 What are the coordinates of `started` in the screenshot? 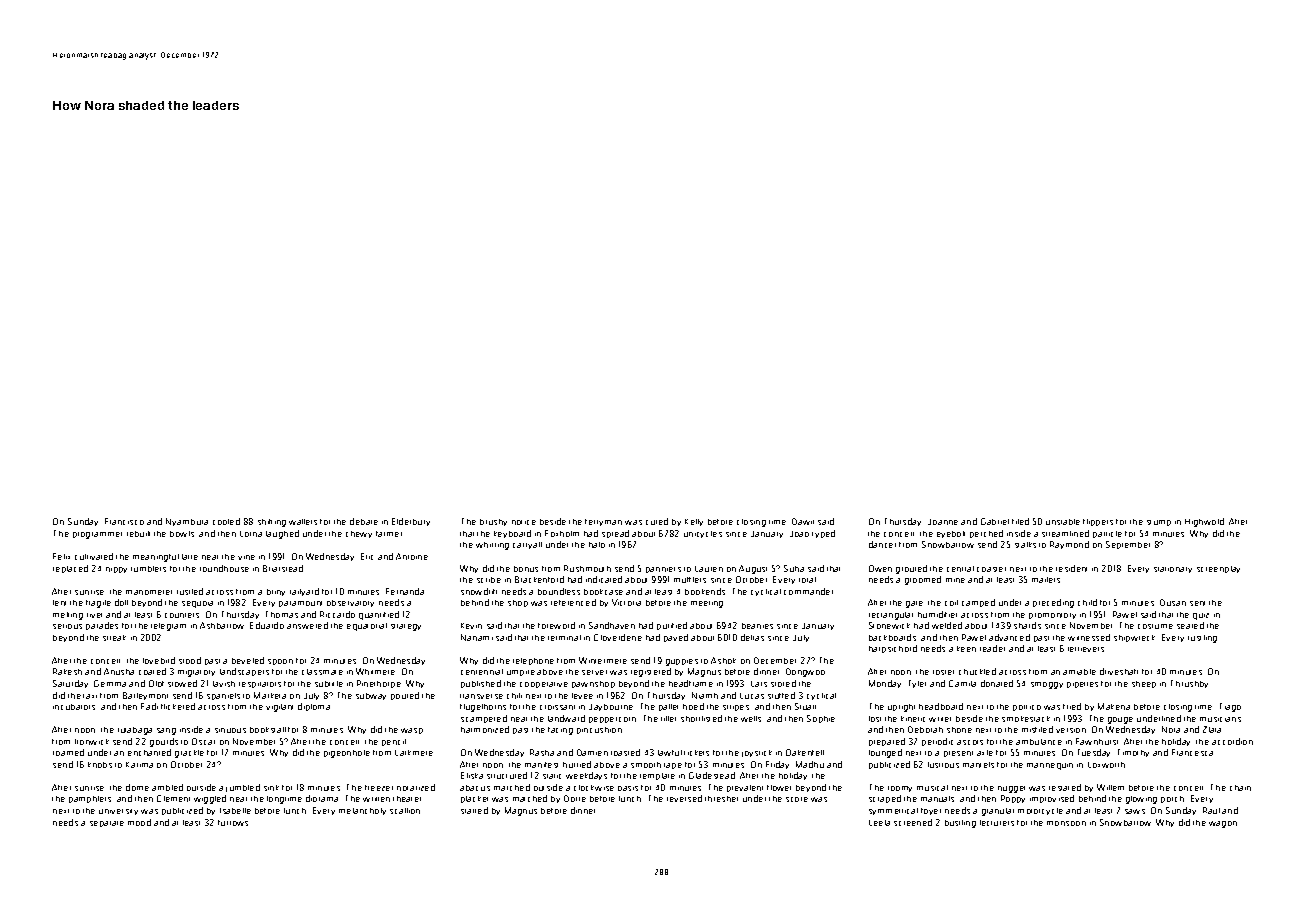 It's located at (474, 810).
